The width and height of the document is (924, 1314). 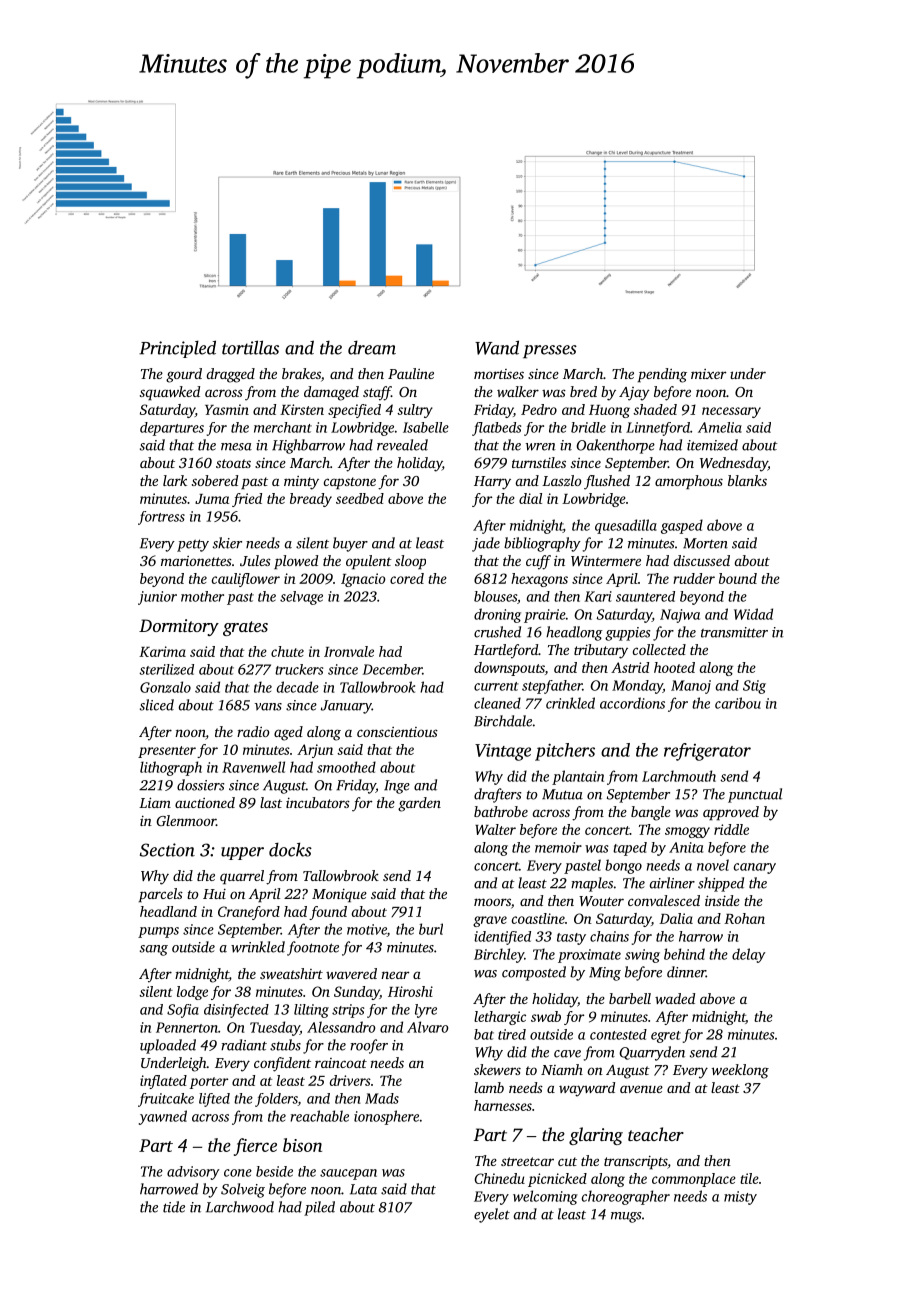 What do you see at coordinates (708, 374) in the document?
I see `mixer` at bounding box center [708, 374].
